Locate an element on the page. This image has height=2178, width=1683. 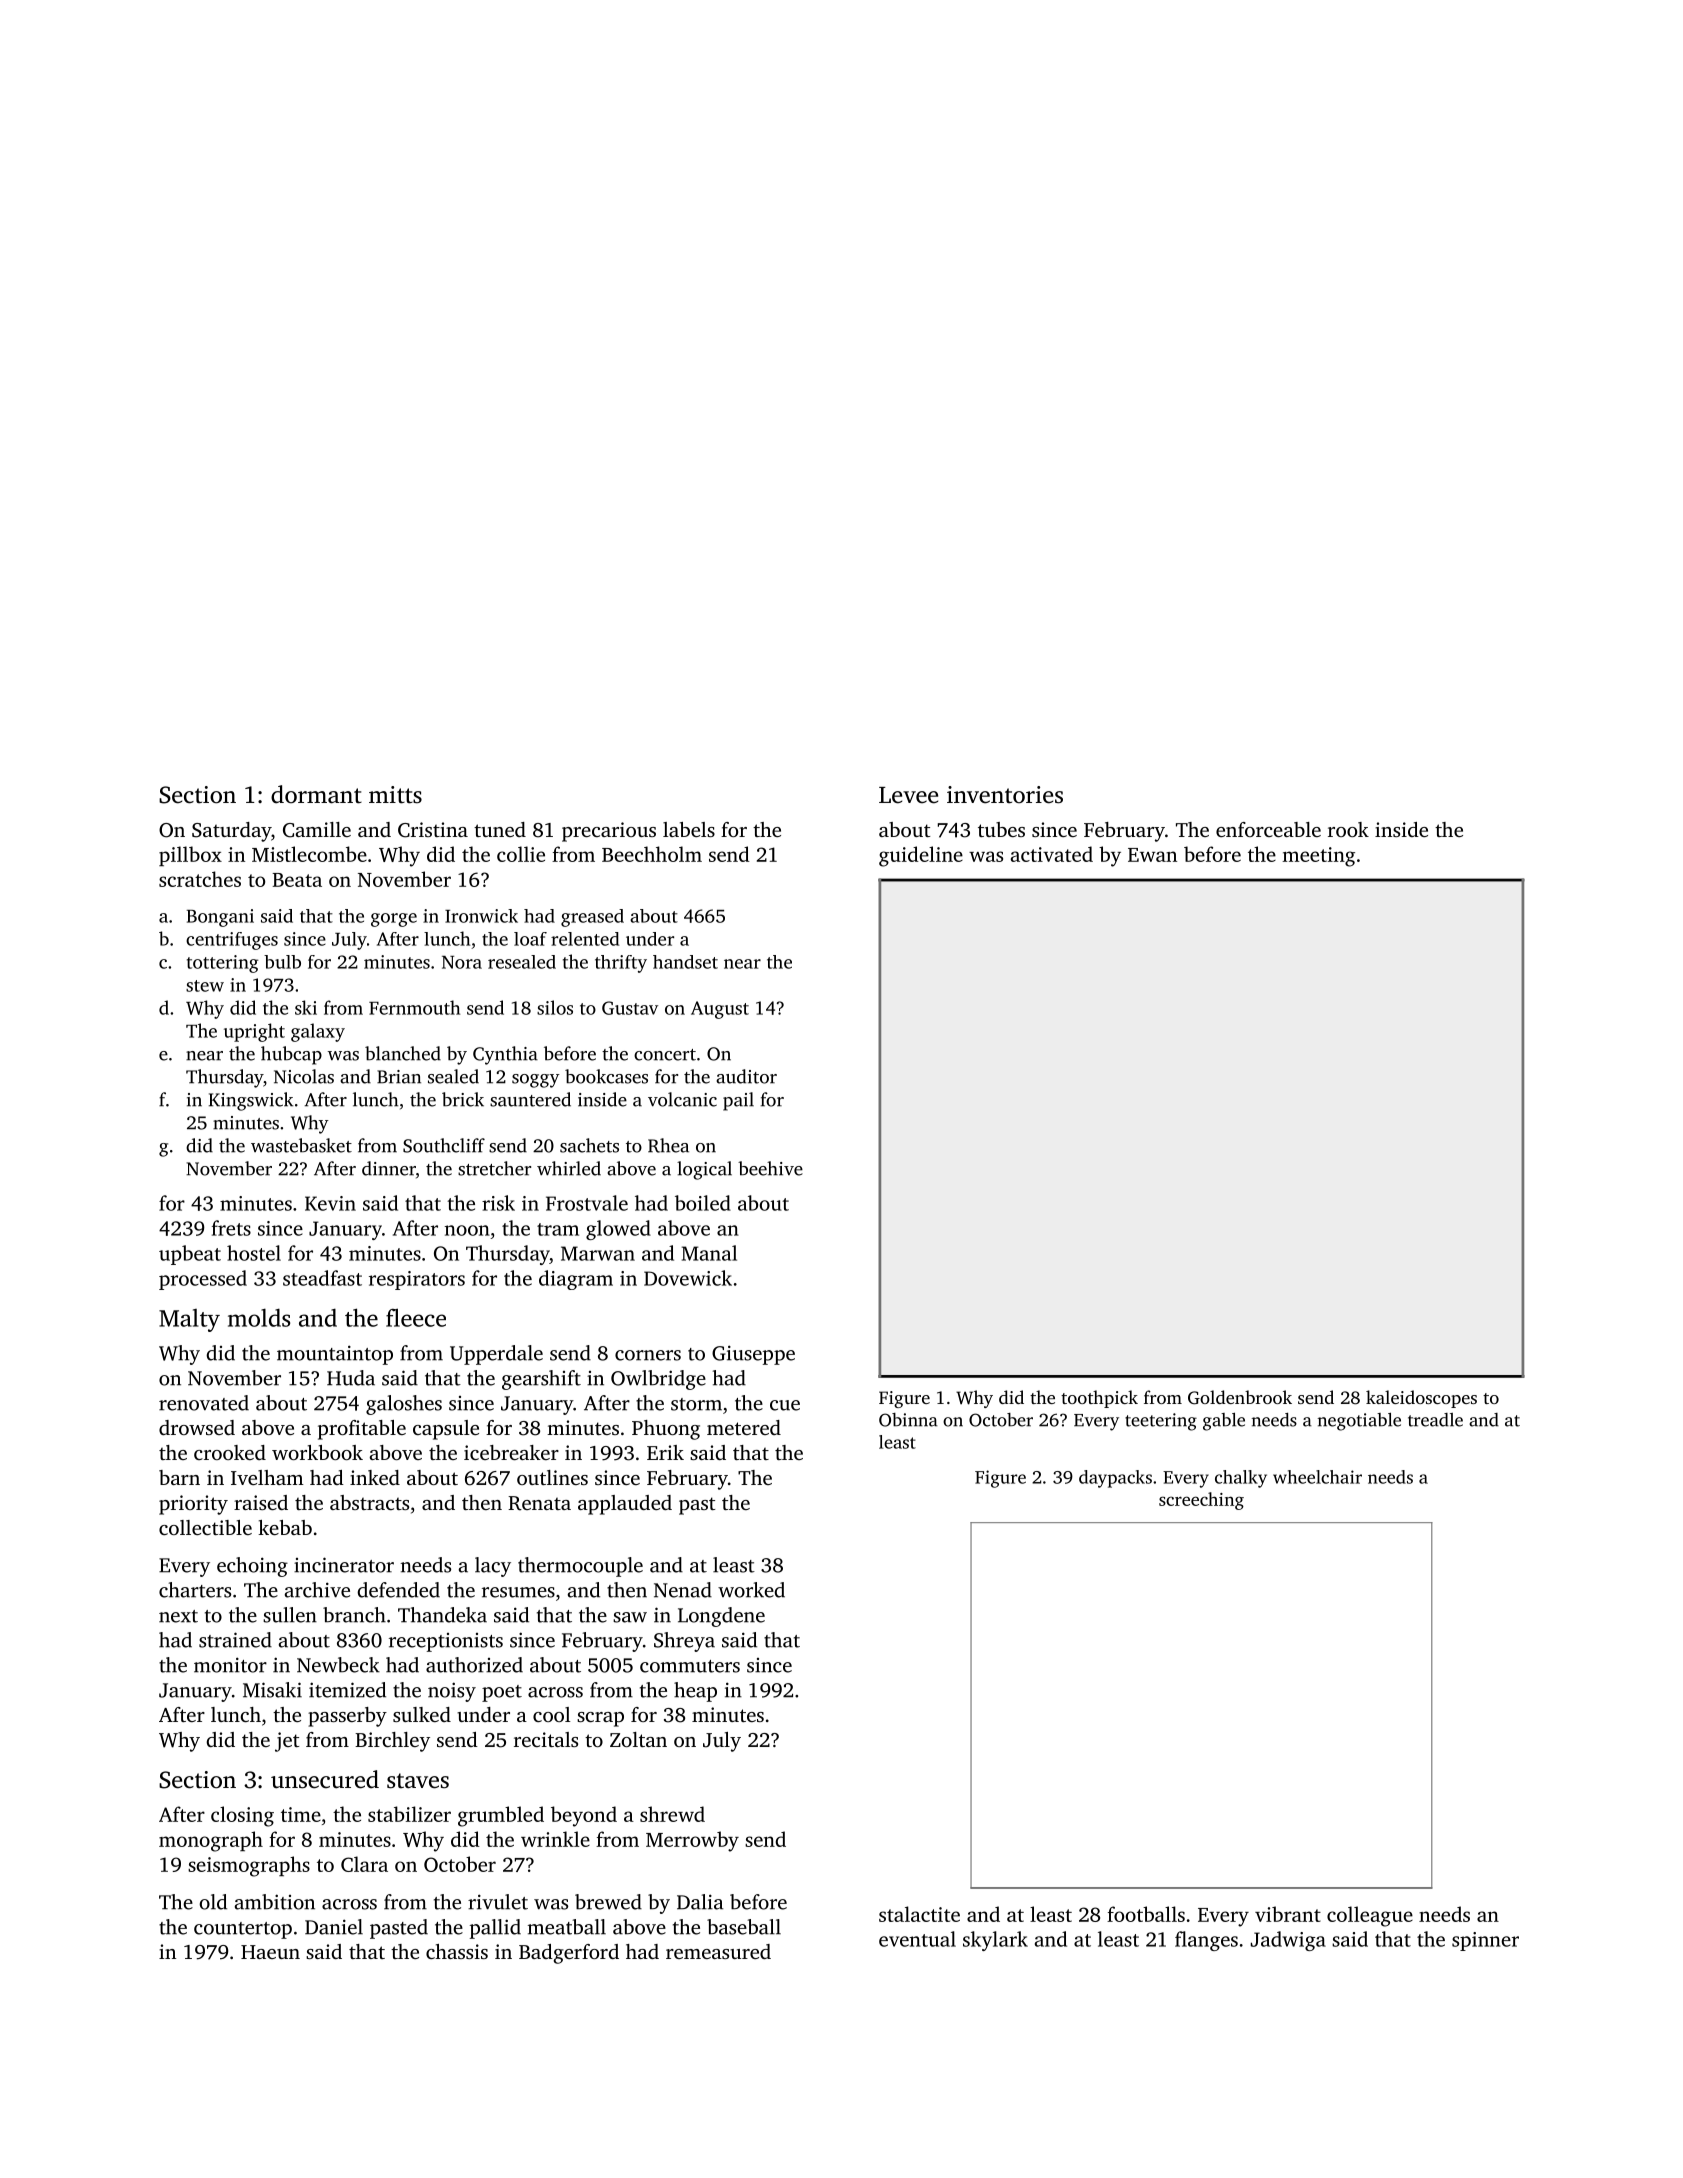
closing is located at coordinates (242, 1816).
